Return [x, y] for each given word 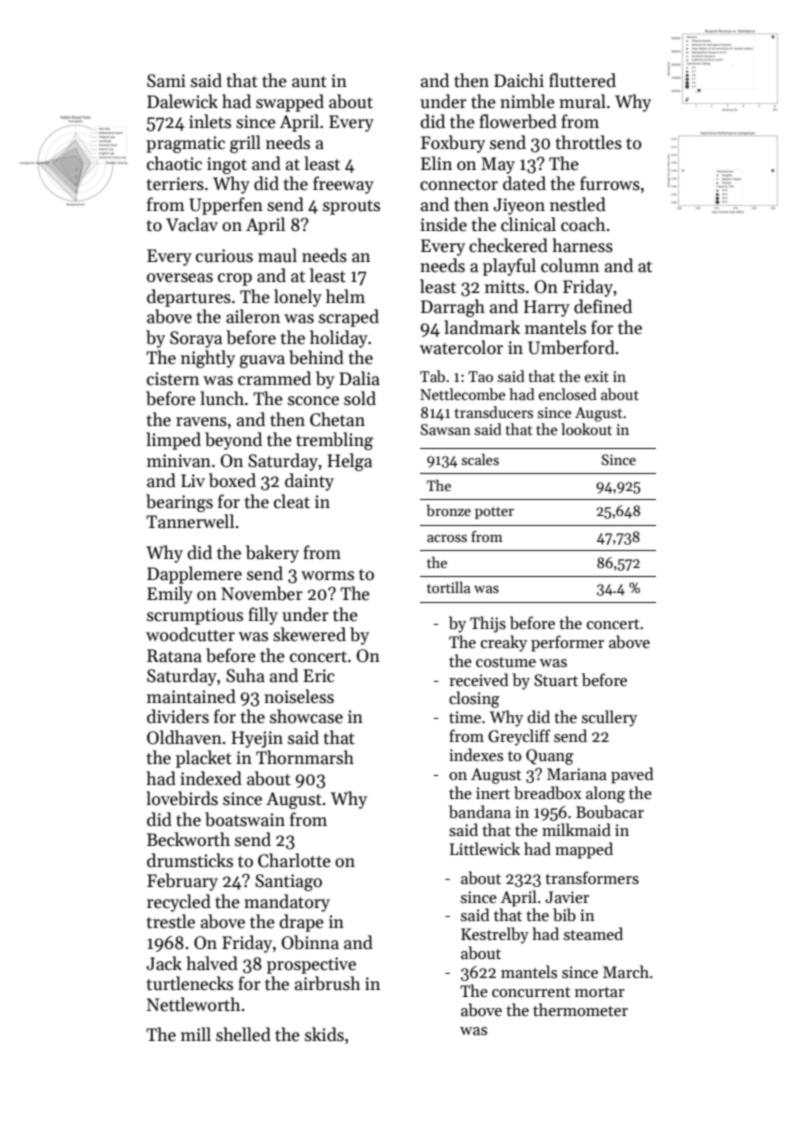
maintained [191, 696]
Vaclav [192, 224]
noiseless [299, 696]
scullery [609, 718]
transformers [592, 878]
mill [196, 1034]
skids [324, 1034]
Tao [480, 376]
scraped [349, 318]
